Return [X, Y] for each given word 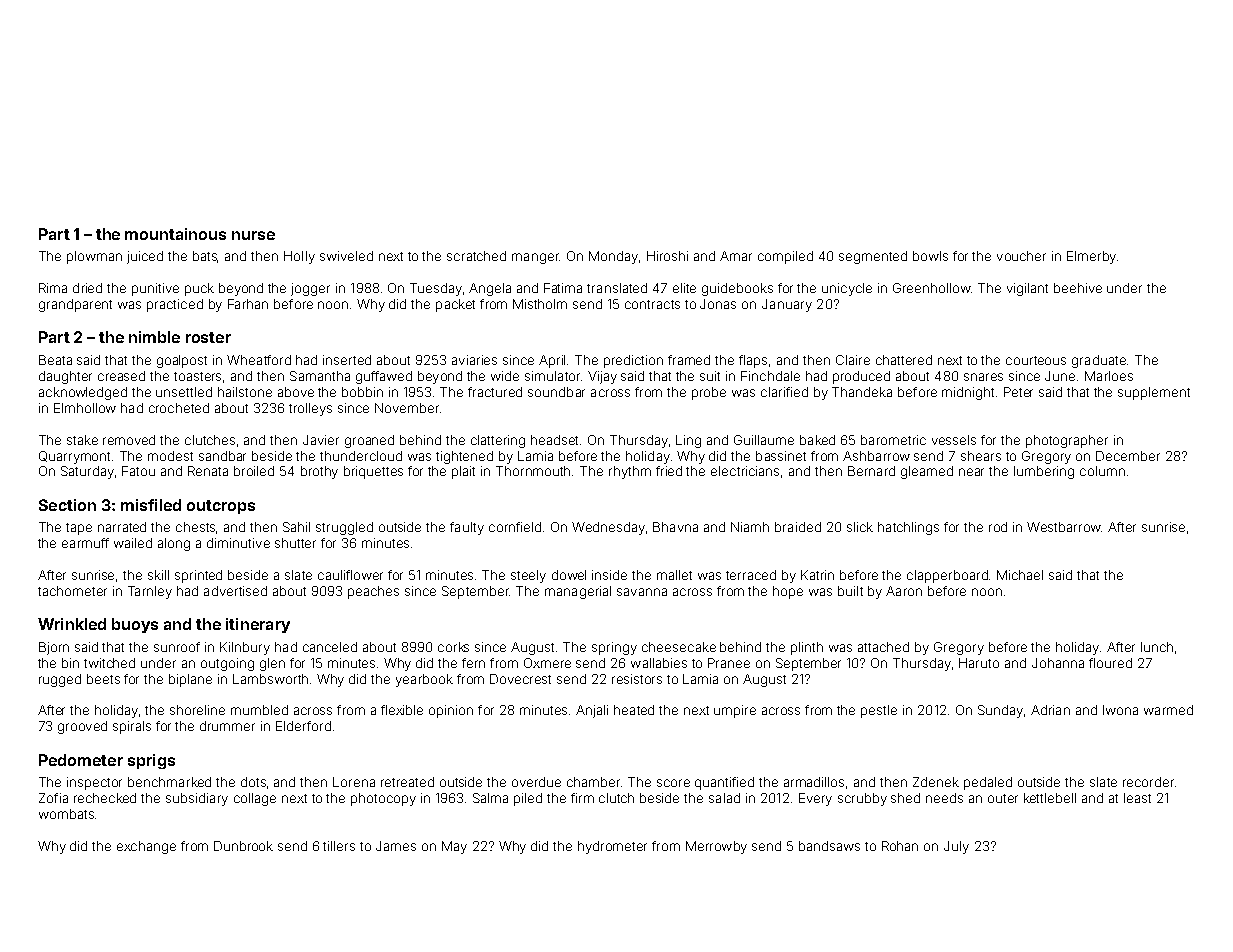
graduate [1099, 361]
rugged [60, 680]
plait [463, 472]
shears [981, 456]
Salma [490, 798]
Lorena [354, 782]
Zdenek [936, 782]
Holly [299, 257]
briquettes [373, 472]
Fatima [563, 288]
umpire [735, 711]
